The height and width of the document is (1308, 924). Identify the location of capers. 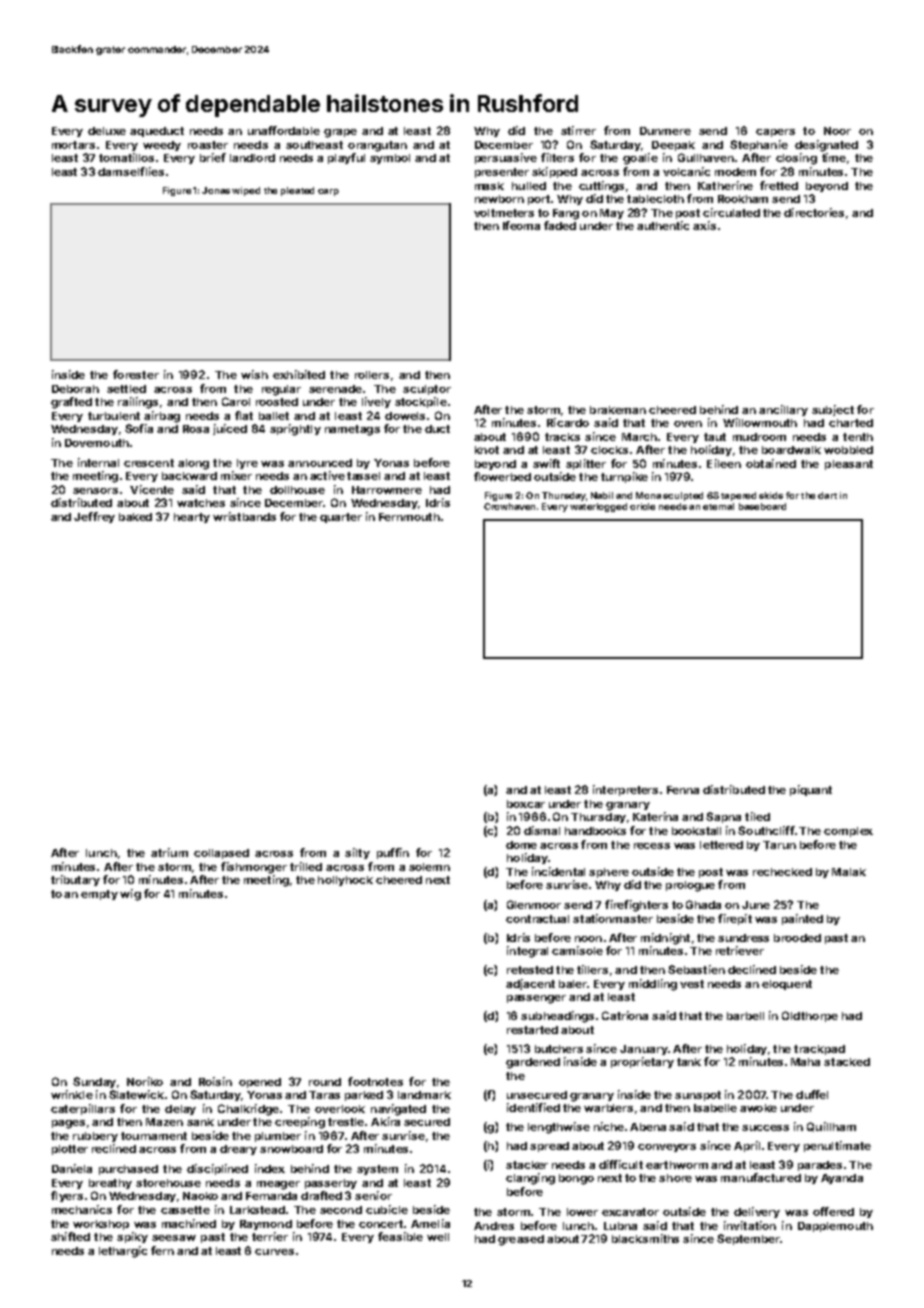
(775, 133).
